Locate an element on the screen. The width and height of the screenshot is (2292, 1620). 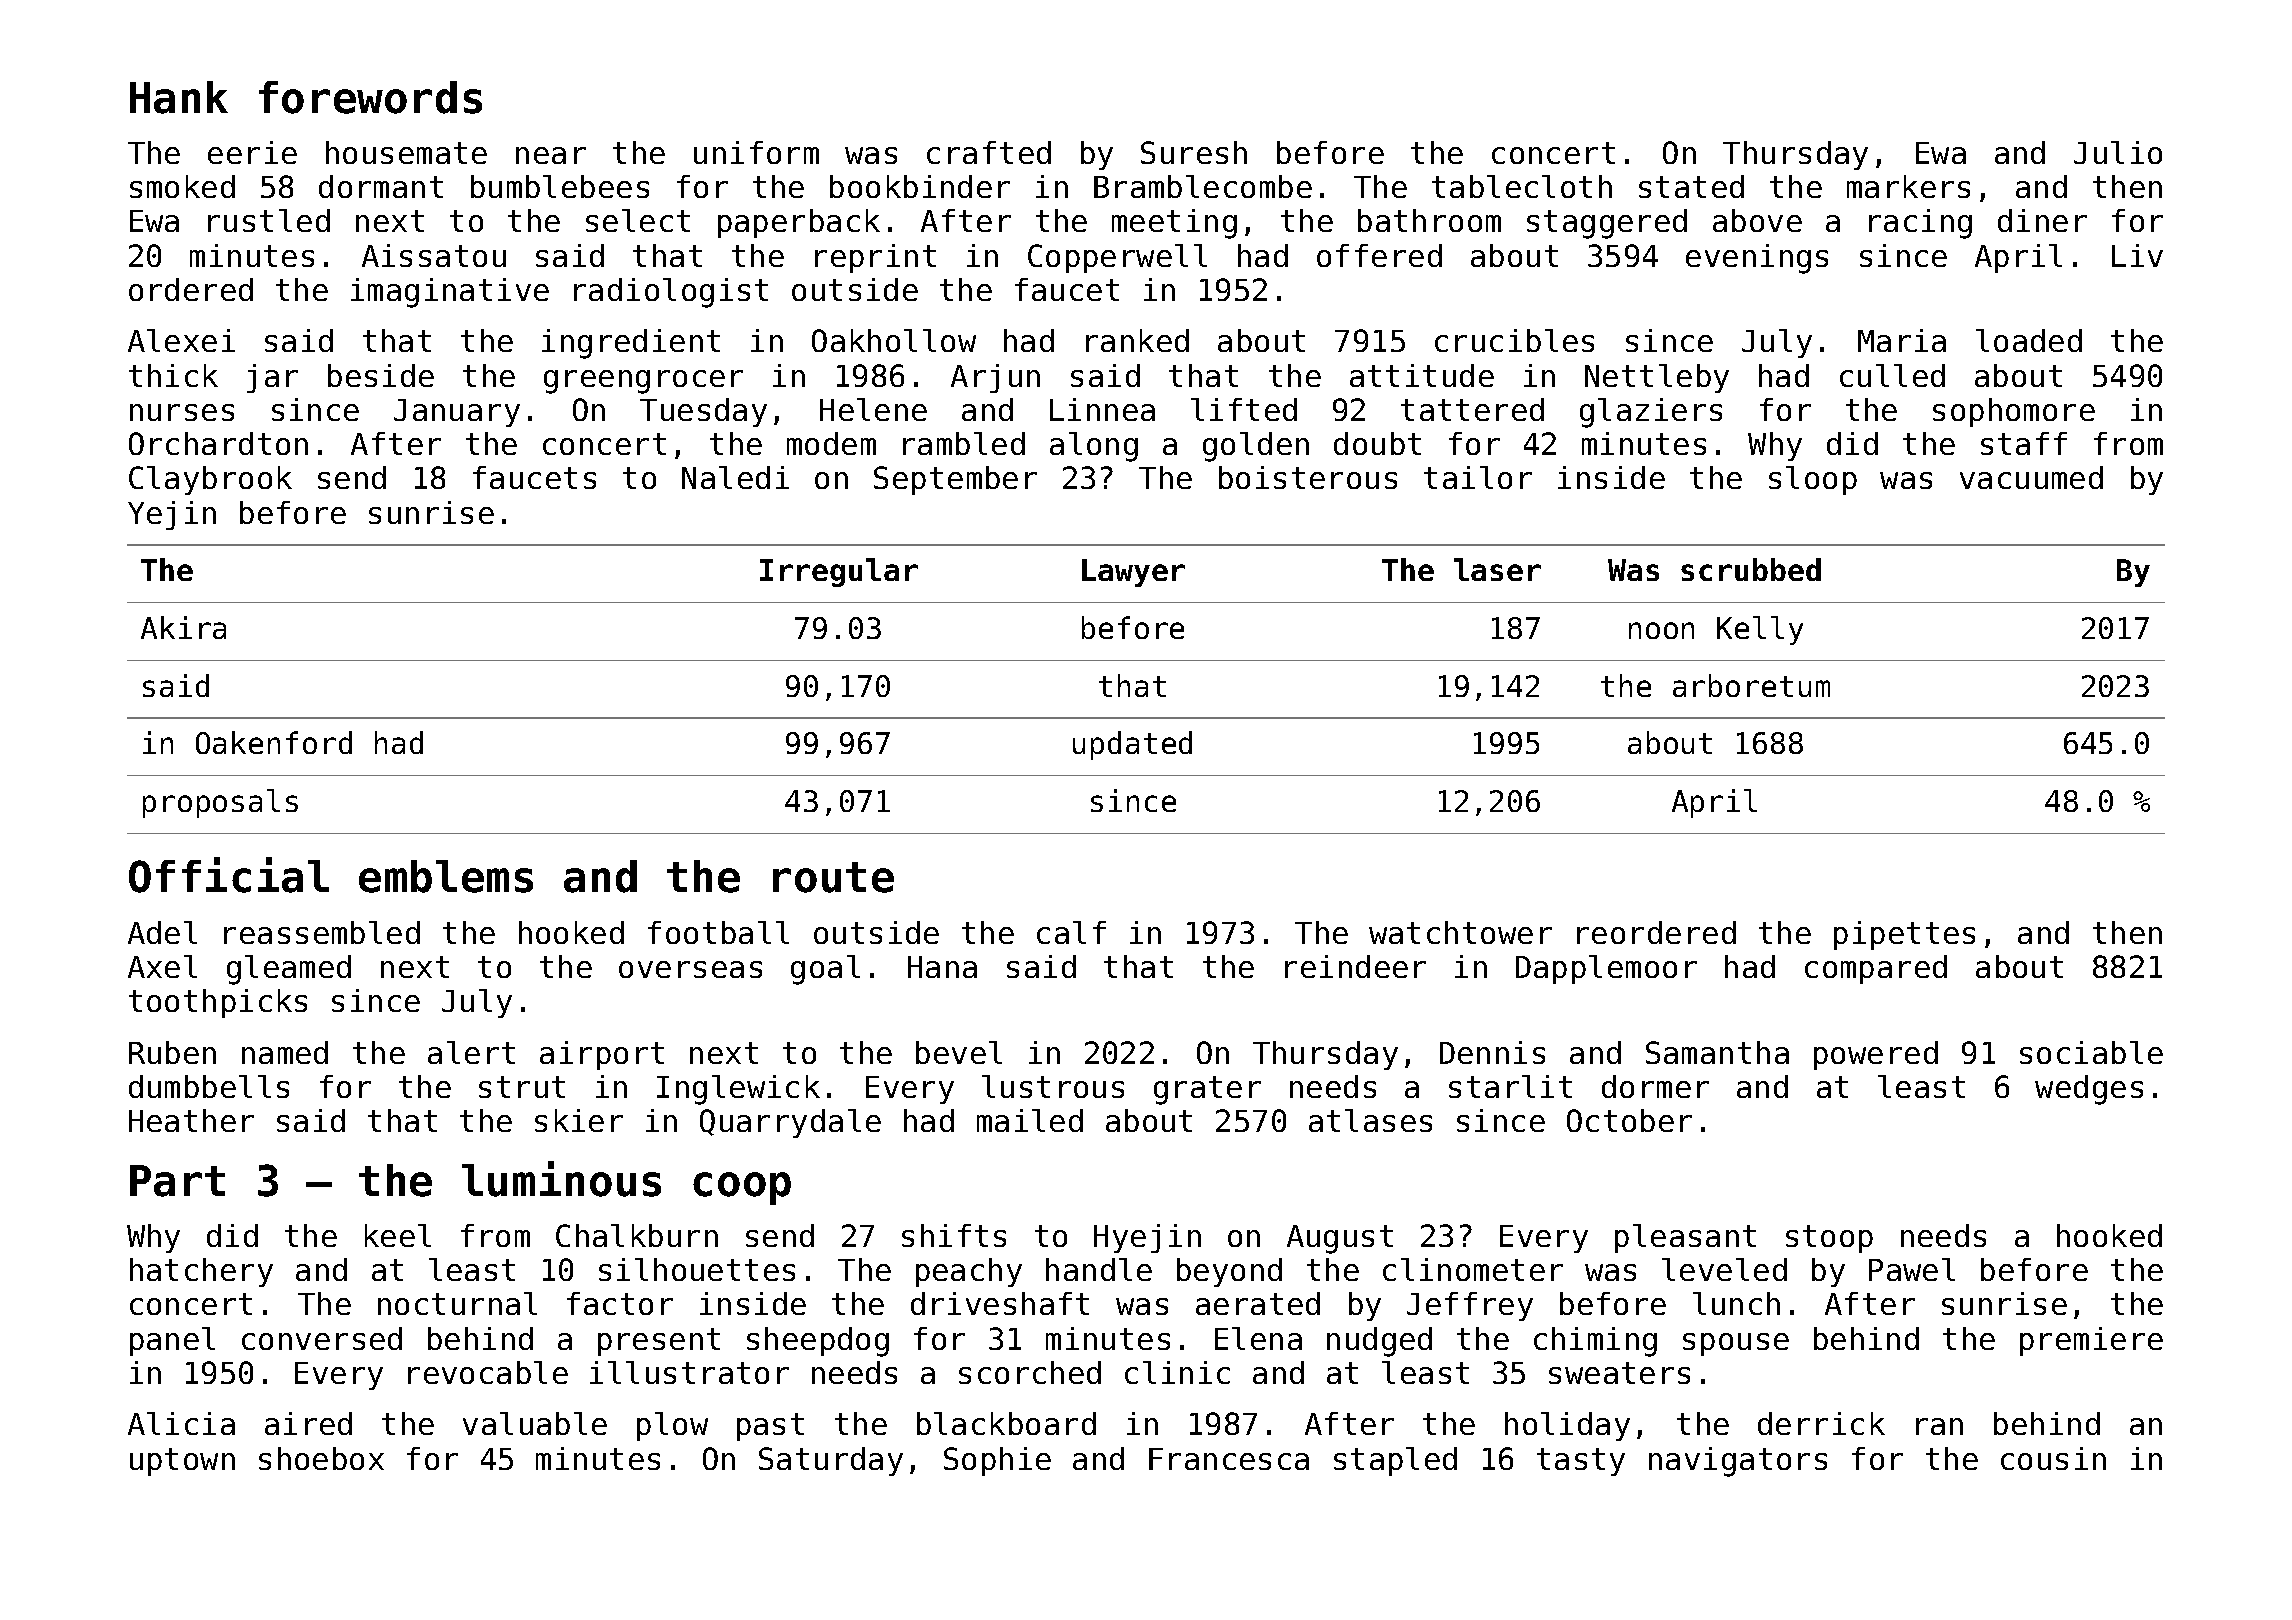
updated is located at coordinates (1132, 745).
